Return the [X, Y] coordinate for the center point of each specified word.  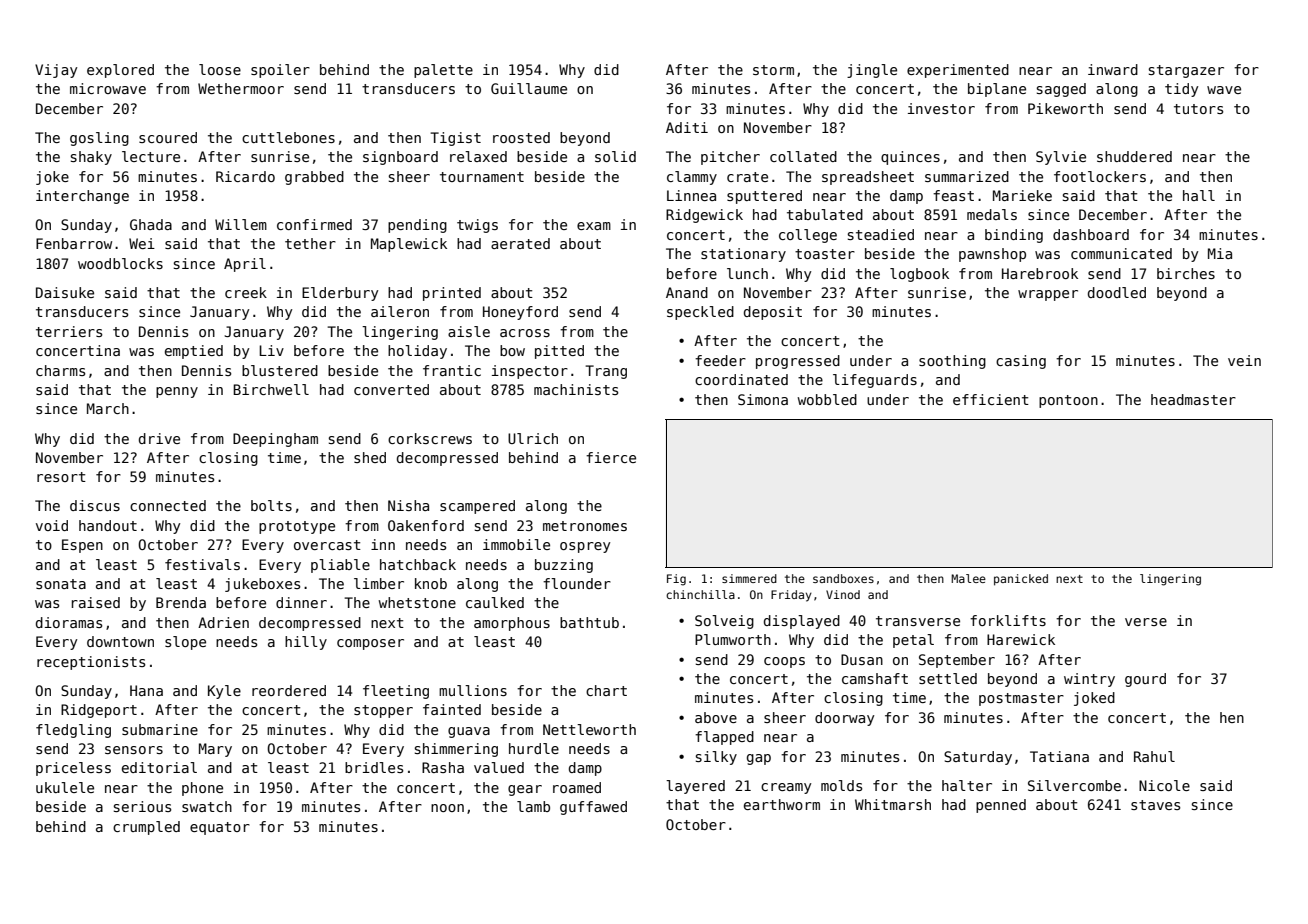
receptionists [91, 663]
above [716, 717]
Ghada [151, 224]
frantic [452, 370]
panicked [1021, 580]
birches [1186, 273]
